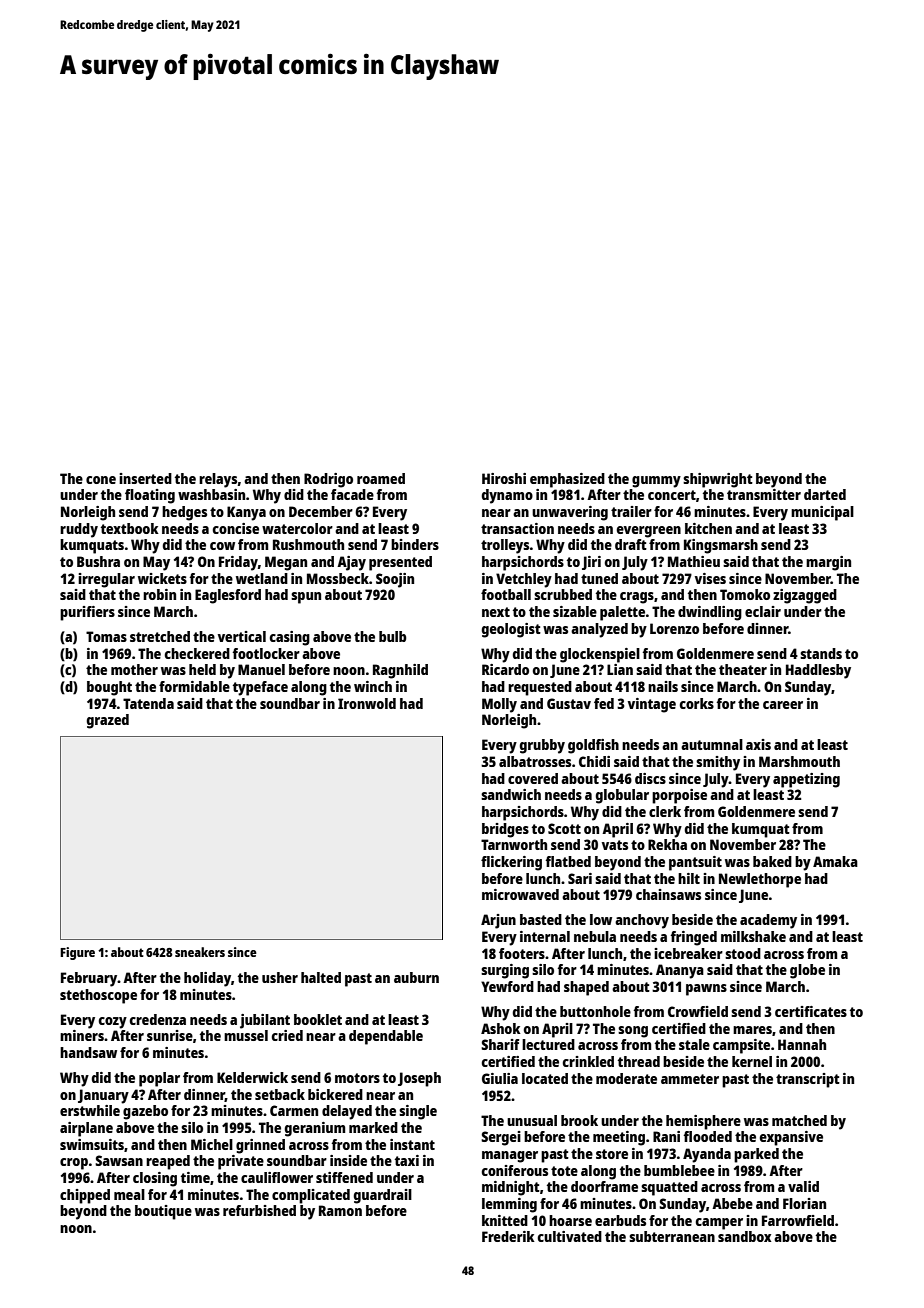  Describe the element at coordinates (163, 1212) in the screenshot. I see `boutique` at that location.
